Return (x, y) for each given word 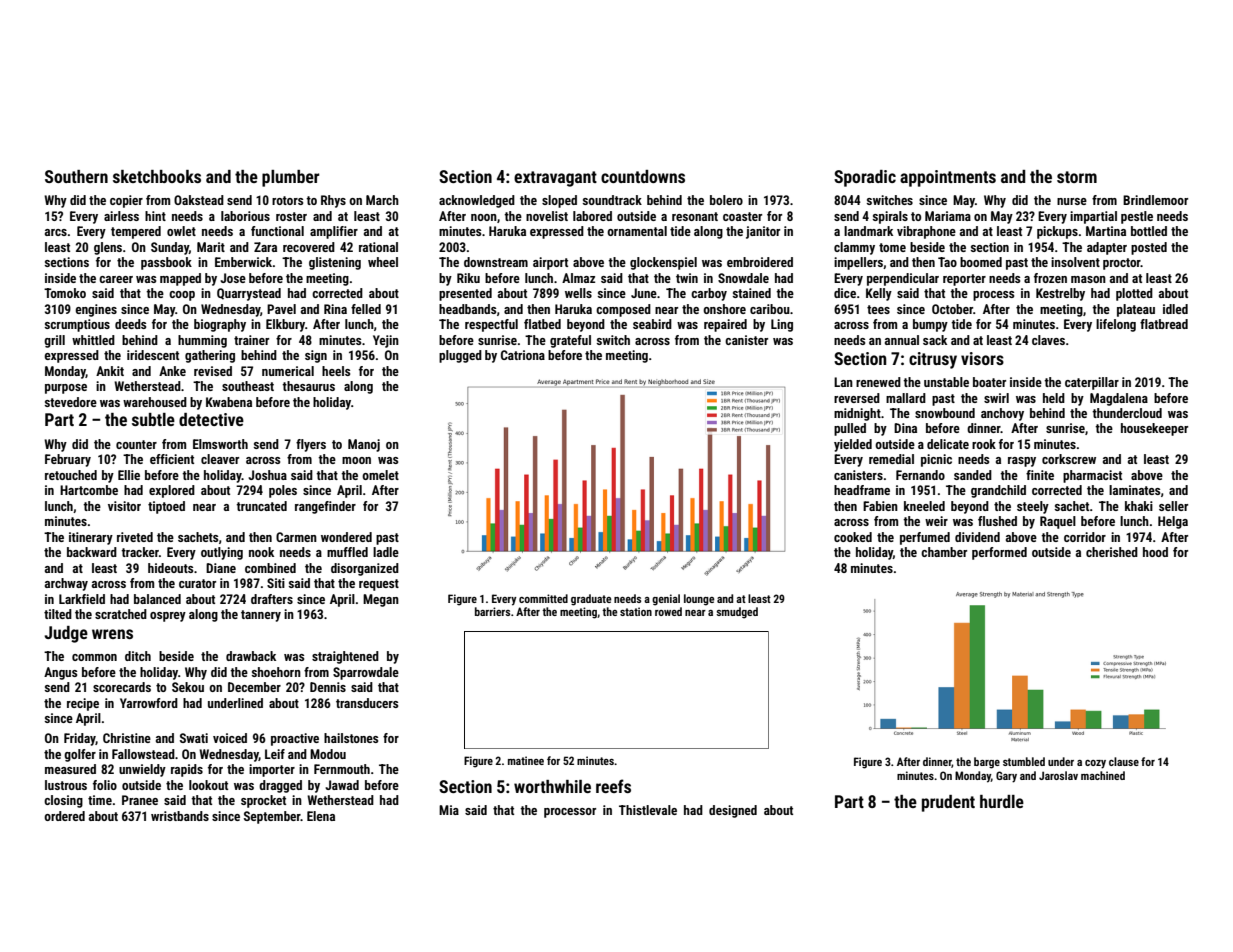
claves (1048, 340)
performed (999, 553)
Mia (449, 810)
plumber (290, 178)
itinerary (91, 538)
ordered (64, 816)
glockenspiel (663, 263)
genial (666, 600)
